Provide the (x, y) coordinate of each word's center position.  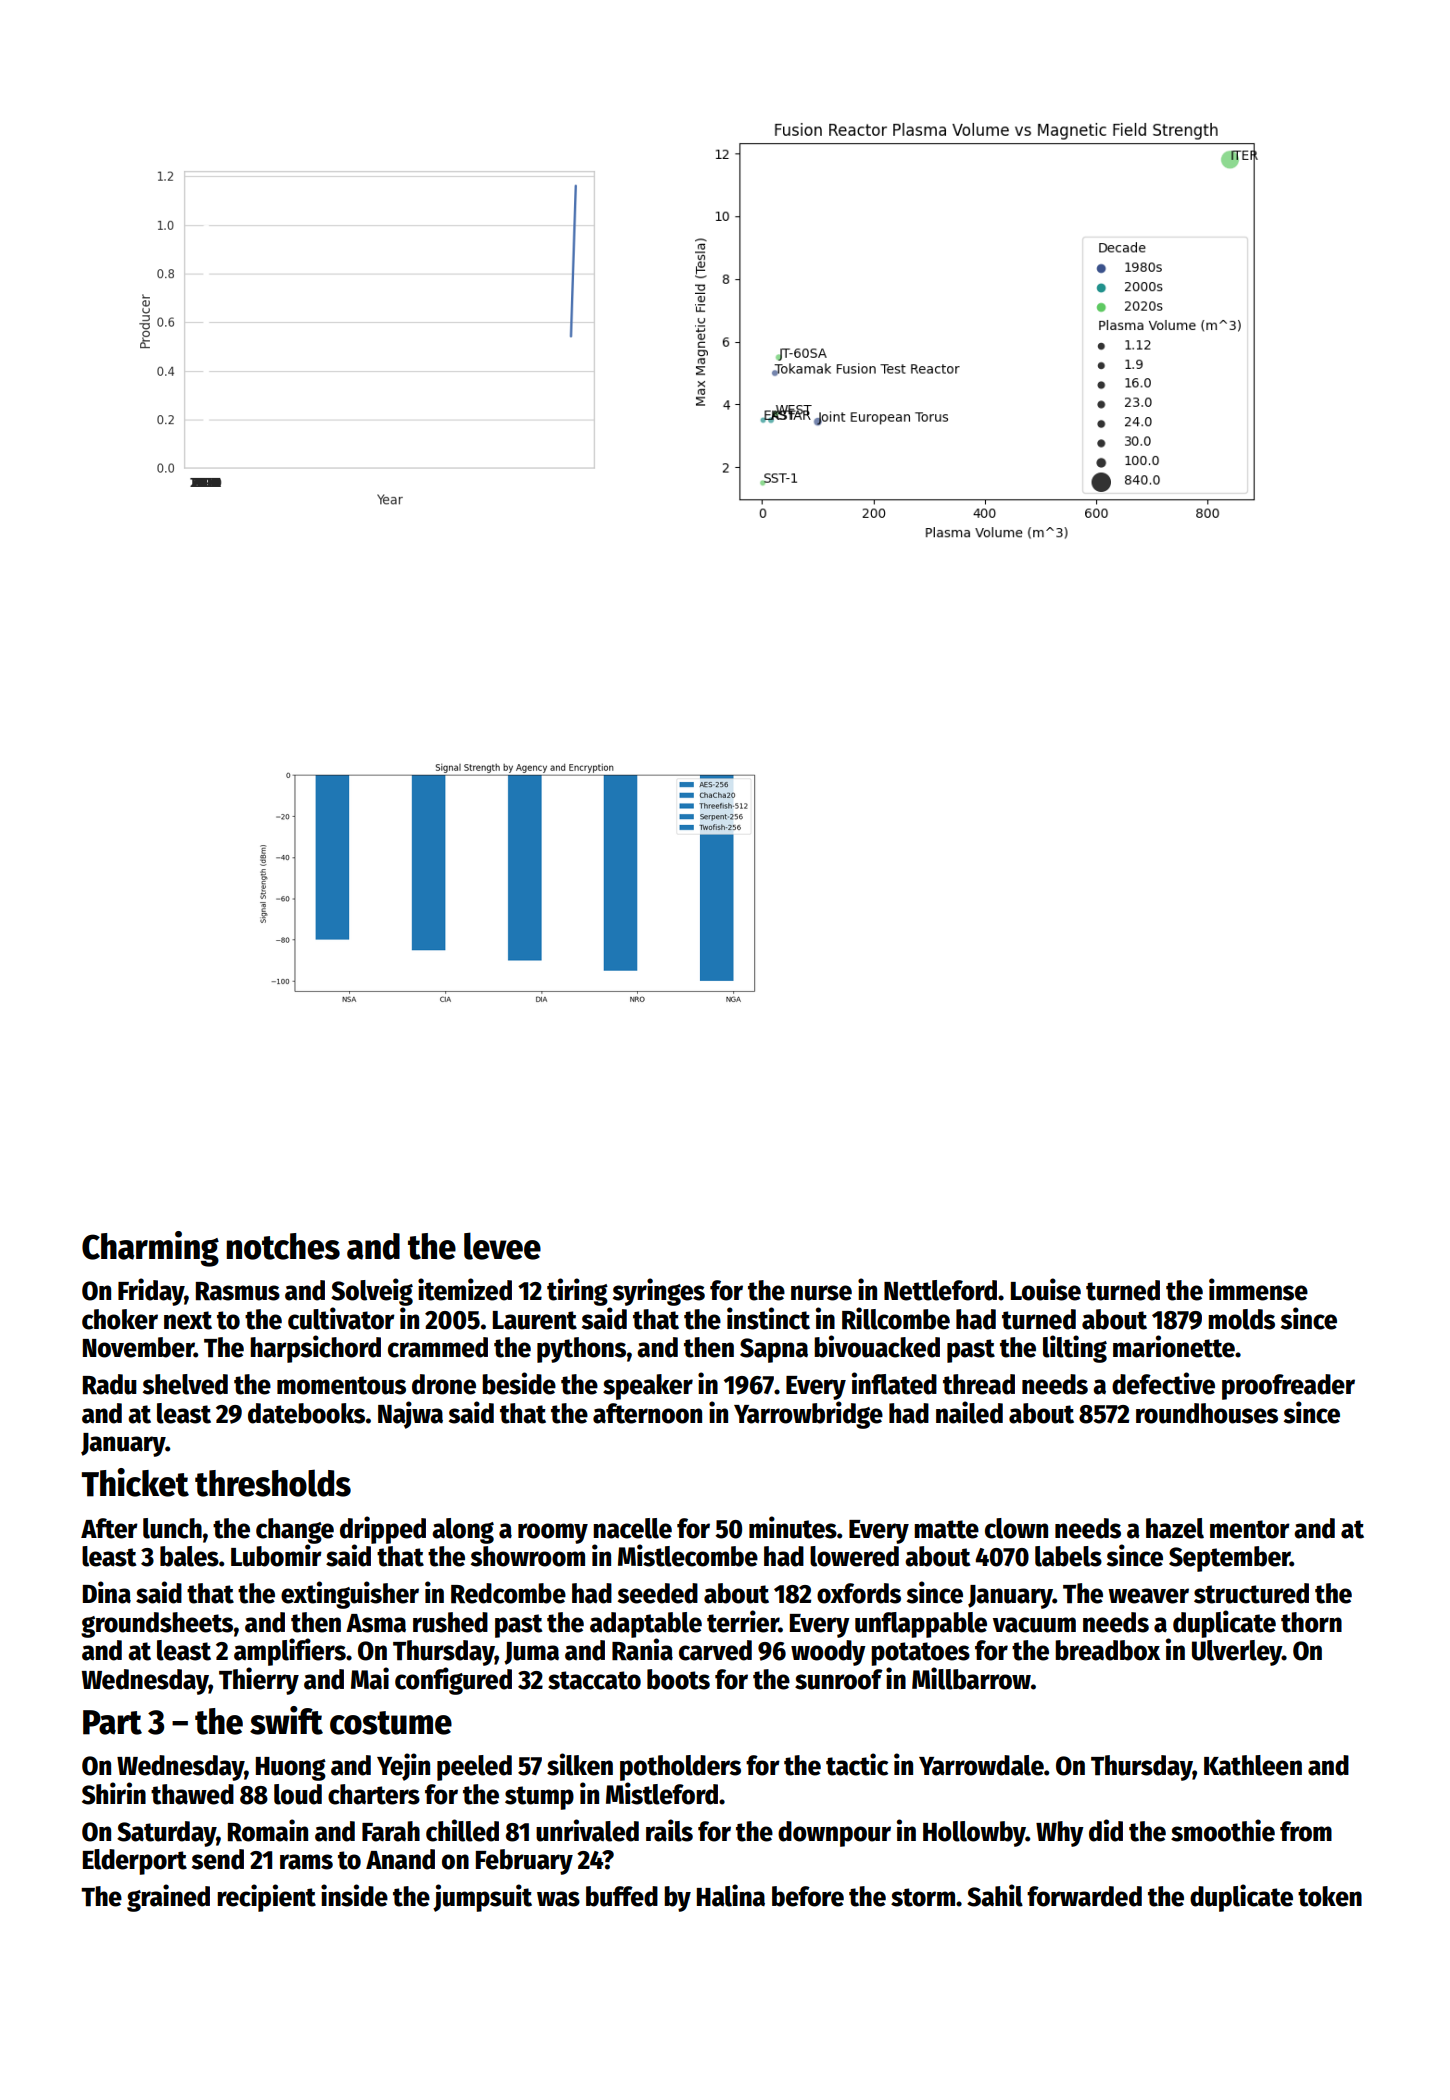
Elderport (135, 1862)
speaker (648, 1387)
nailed (969, 1412)
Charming (150, 1249)
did (1106, 1830)
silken (580, 1764)
